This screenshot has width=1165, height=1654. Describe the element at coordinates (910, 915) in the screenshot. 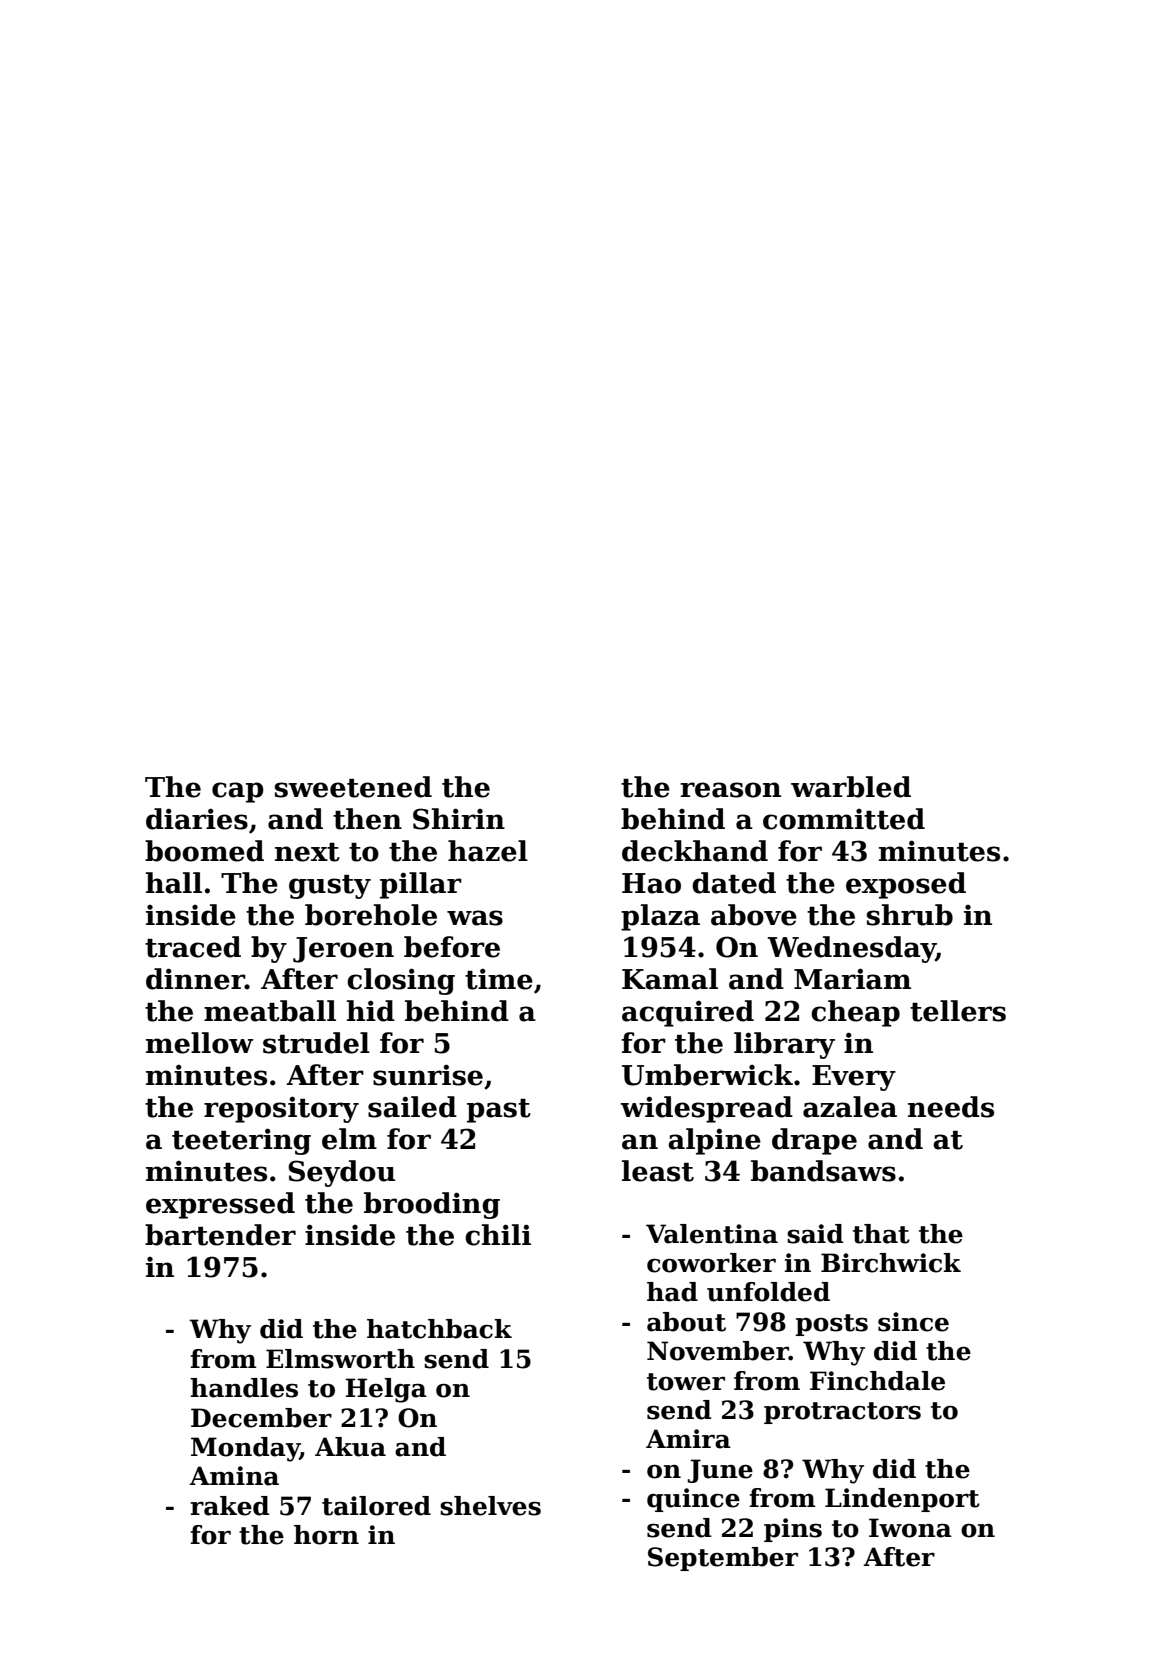

I see `shrub` at that location.
